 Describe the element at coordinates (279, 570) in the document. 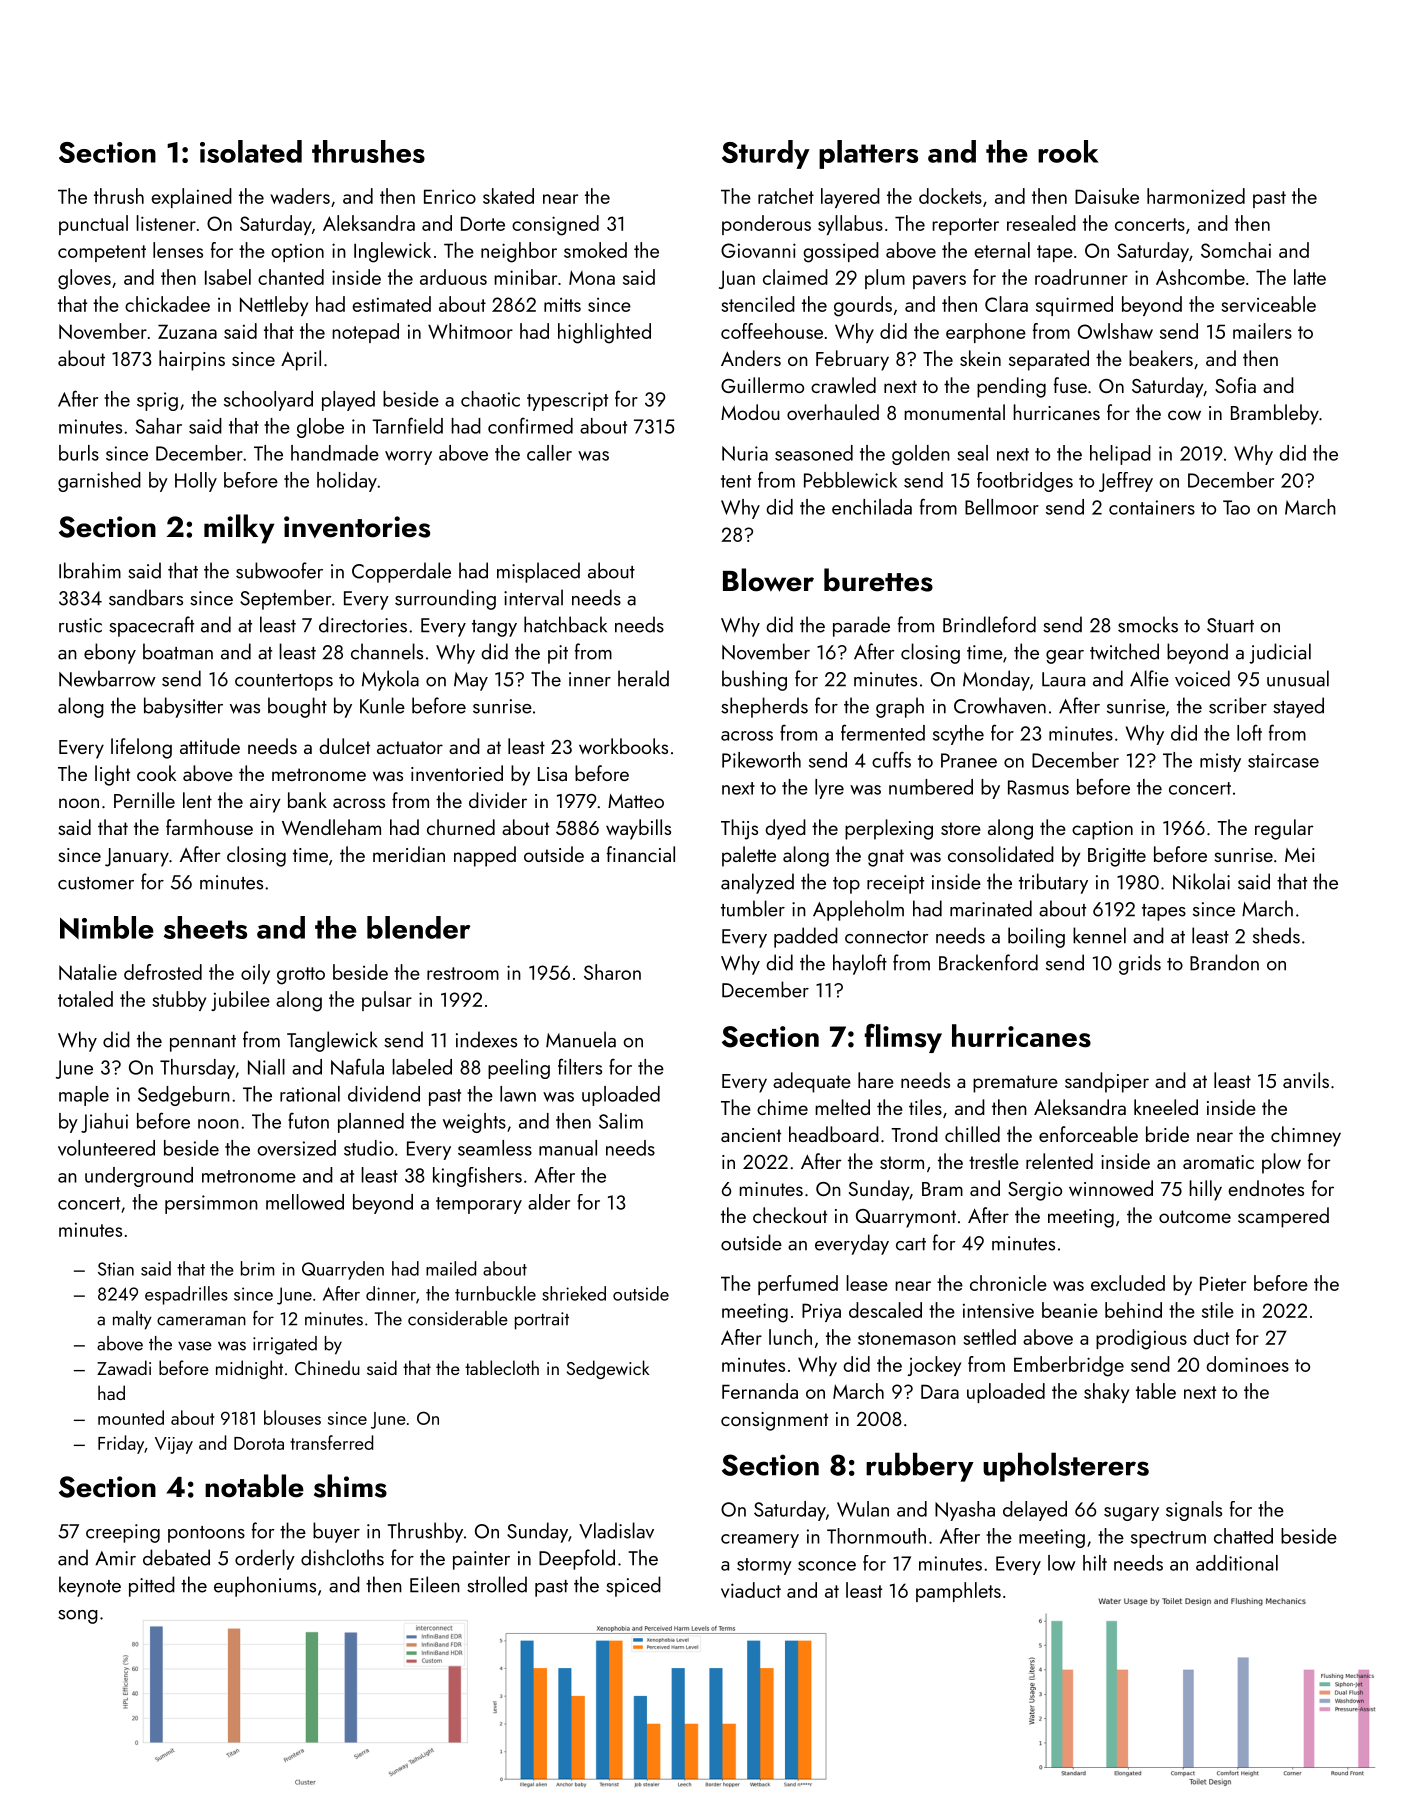

I see `subwoofer` at that location.
